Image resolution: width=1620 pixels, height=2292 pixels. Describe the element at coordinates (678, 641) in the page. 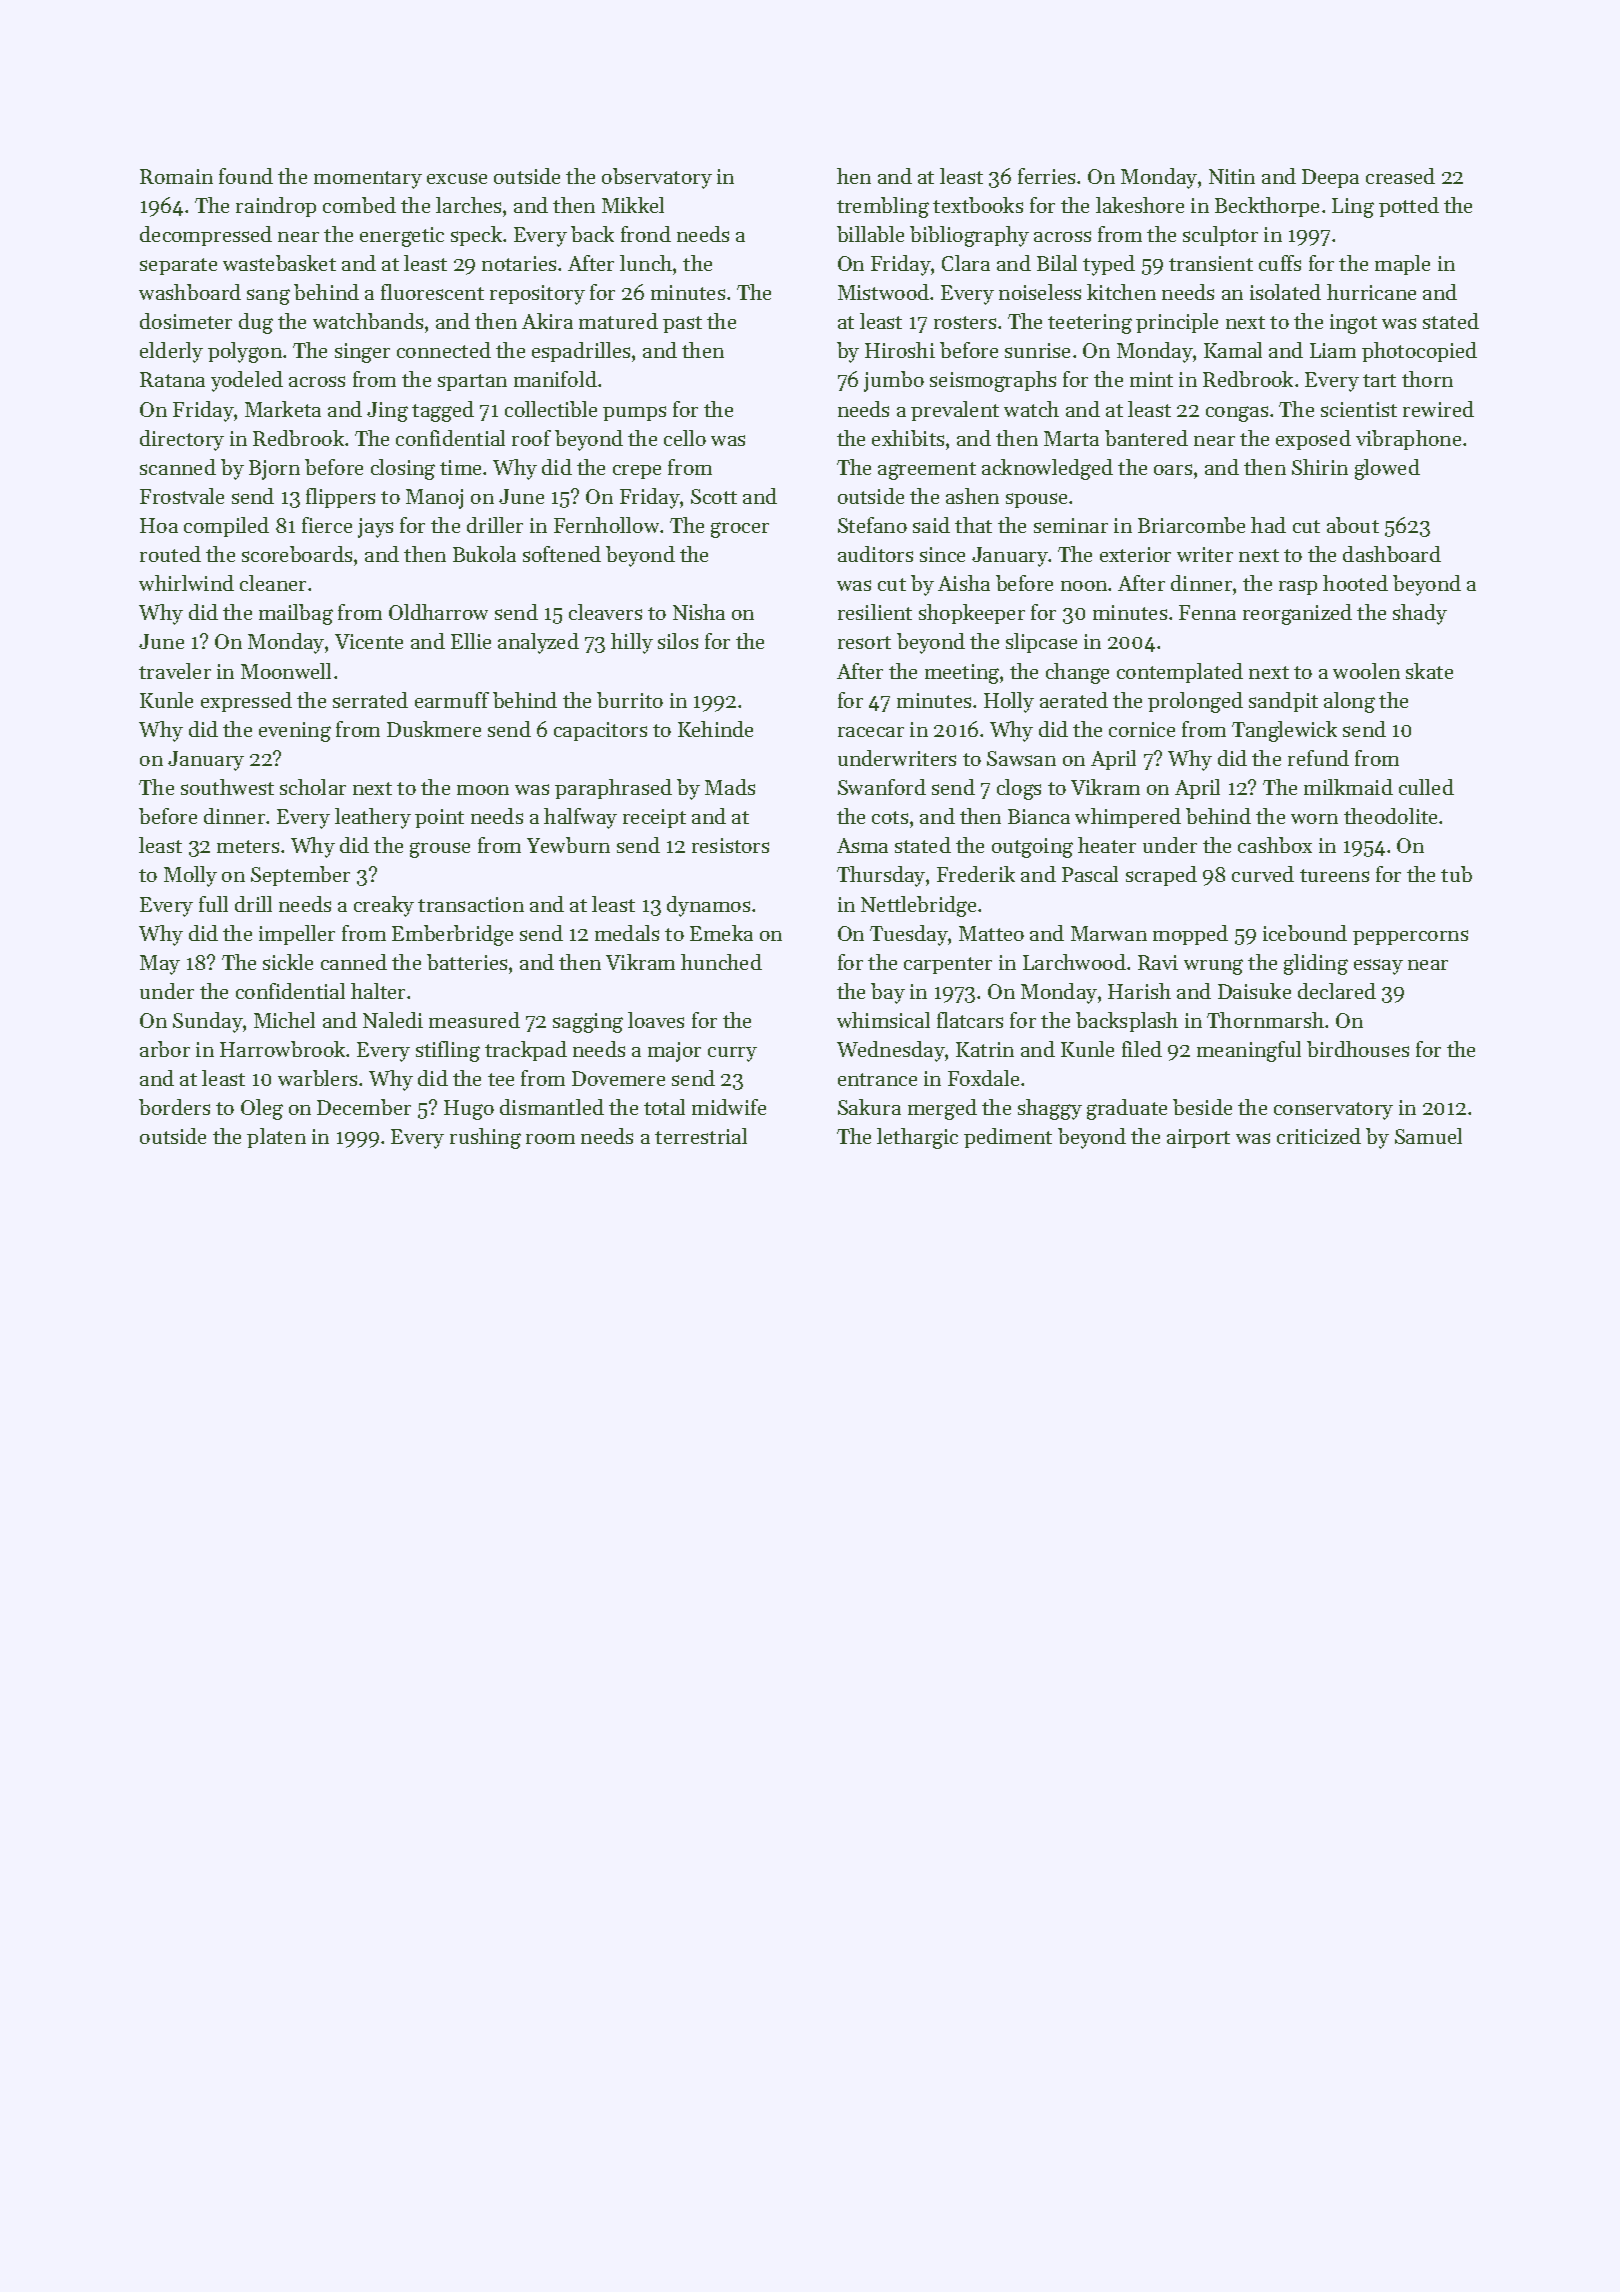

I see `silos` at that location.
